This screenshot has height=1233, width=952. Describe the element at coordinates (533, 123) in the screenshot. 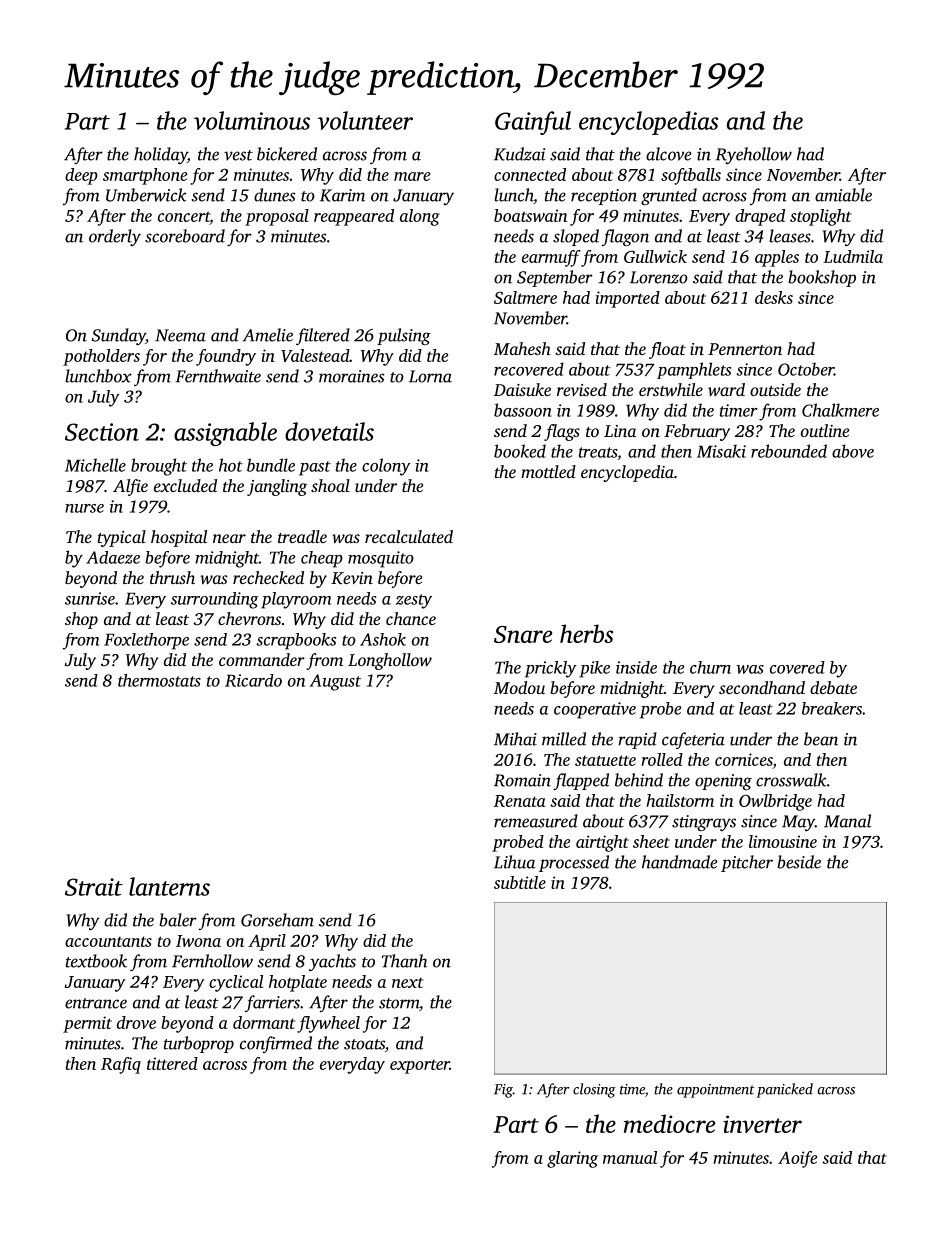

I see `Gainful` at that location.
